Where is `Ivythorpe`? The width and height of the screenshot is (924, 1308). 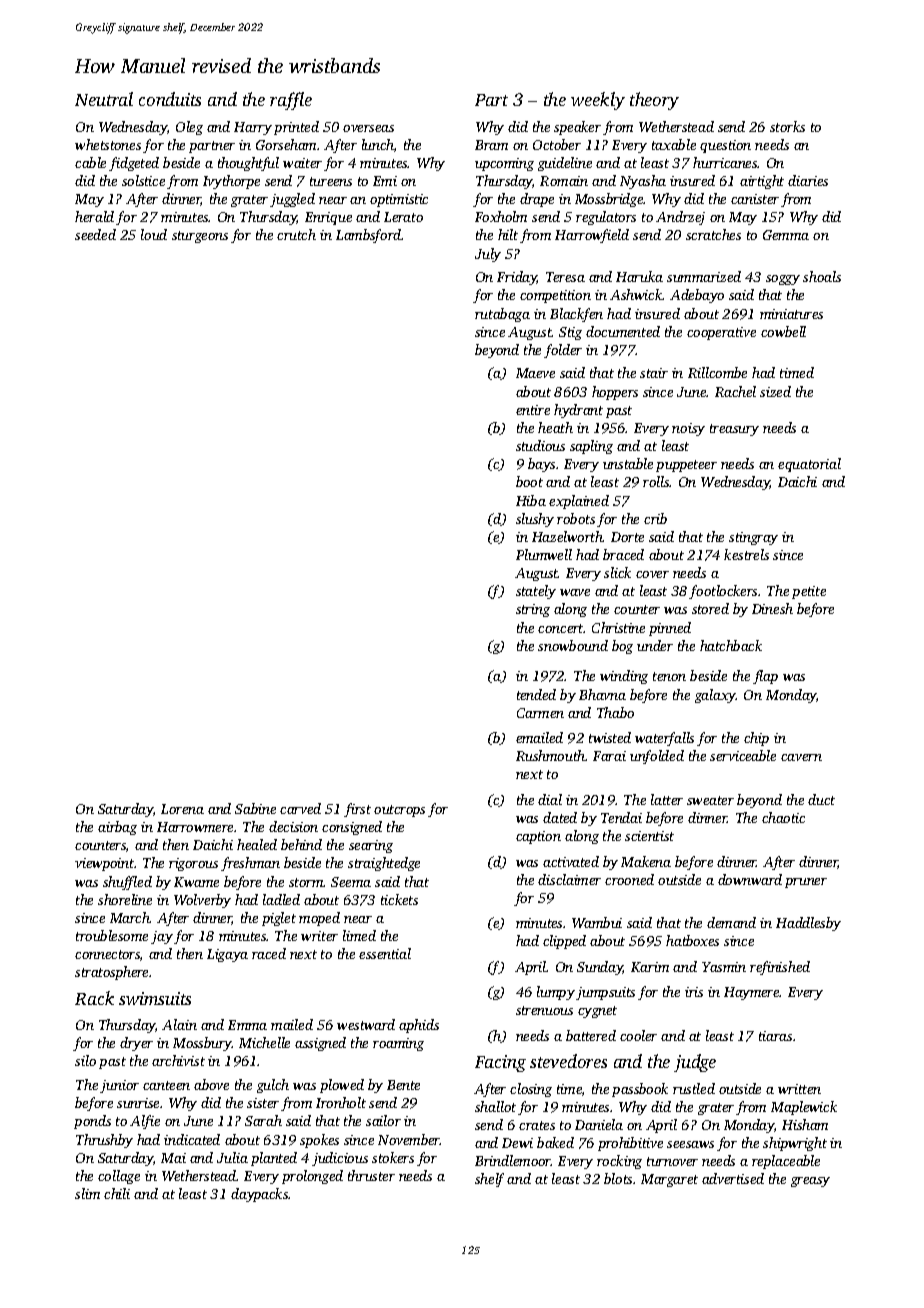
Ivythorpe is located at coordinates (231, 182).
